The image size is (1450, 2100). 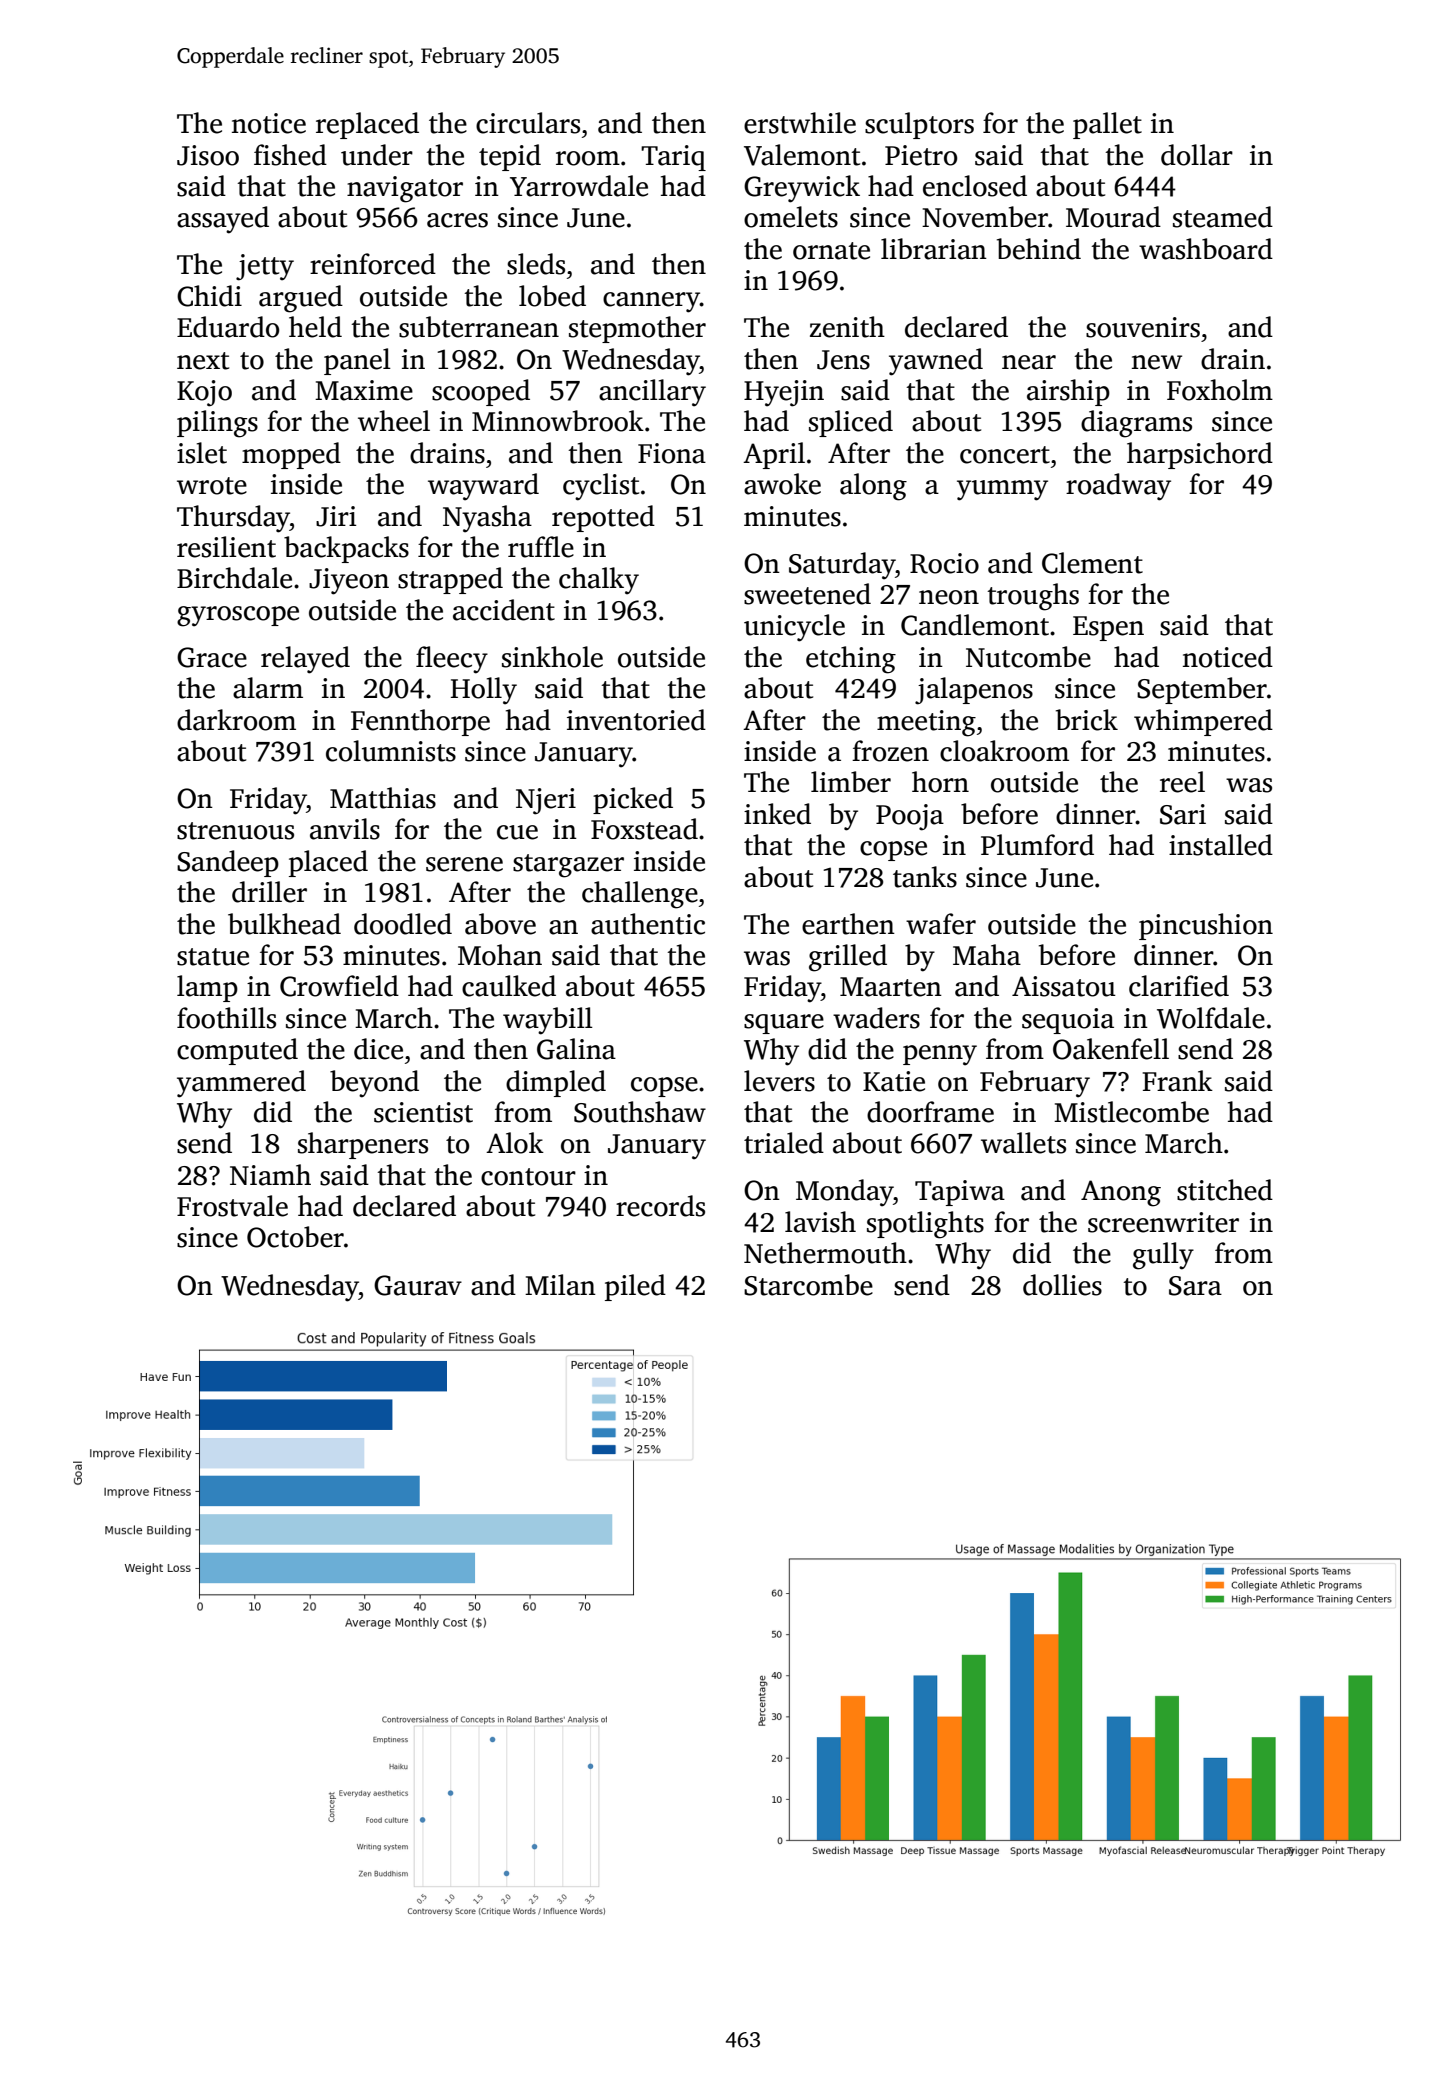 What do you see at coordinates (1033, 597) in the page?
I see `troughs` at bounding box center [1033, 597].
